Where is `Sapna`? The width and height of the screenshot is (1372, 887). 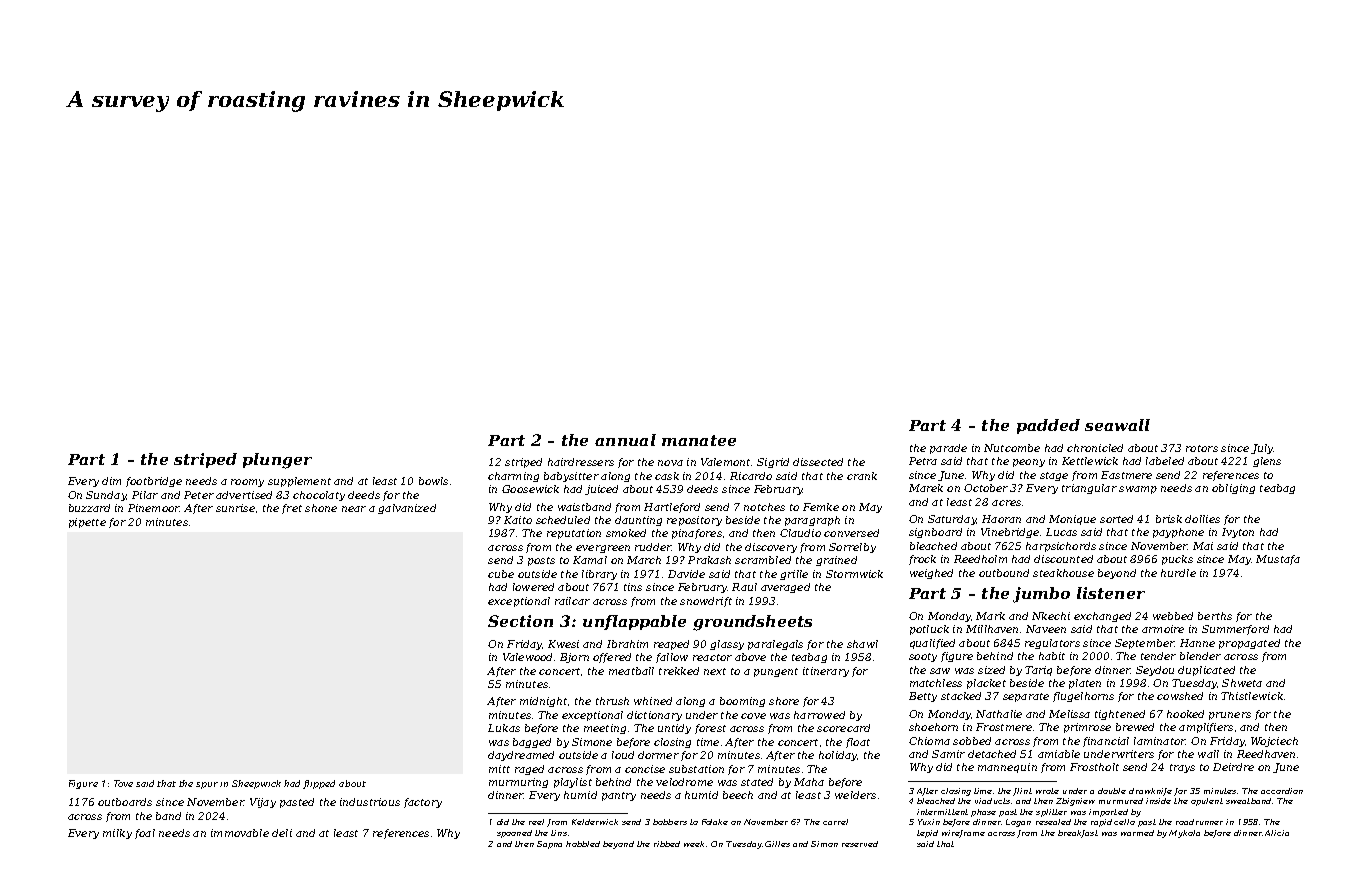
Sapna is located at coordinates (549, 845).
